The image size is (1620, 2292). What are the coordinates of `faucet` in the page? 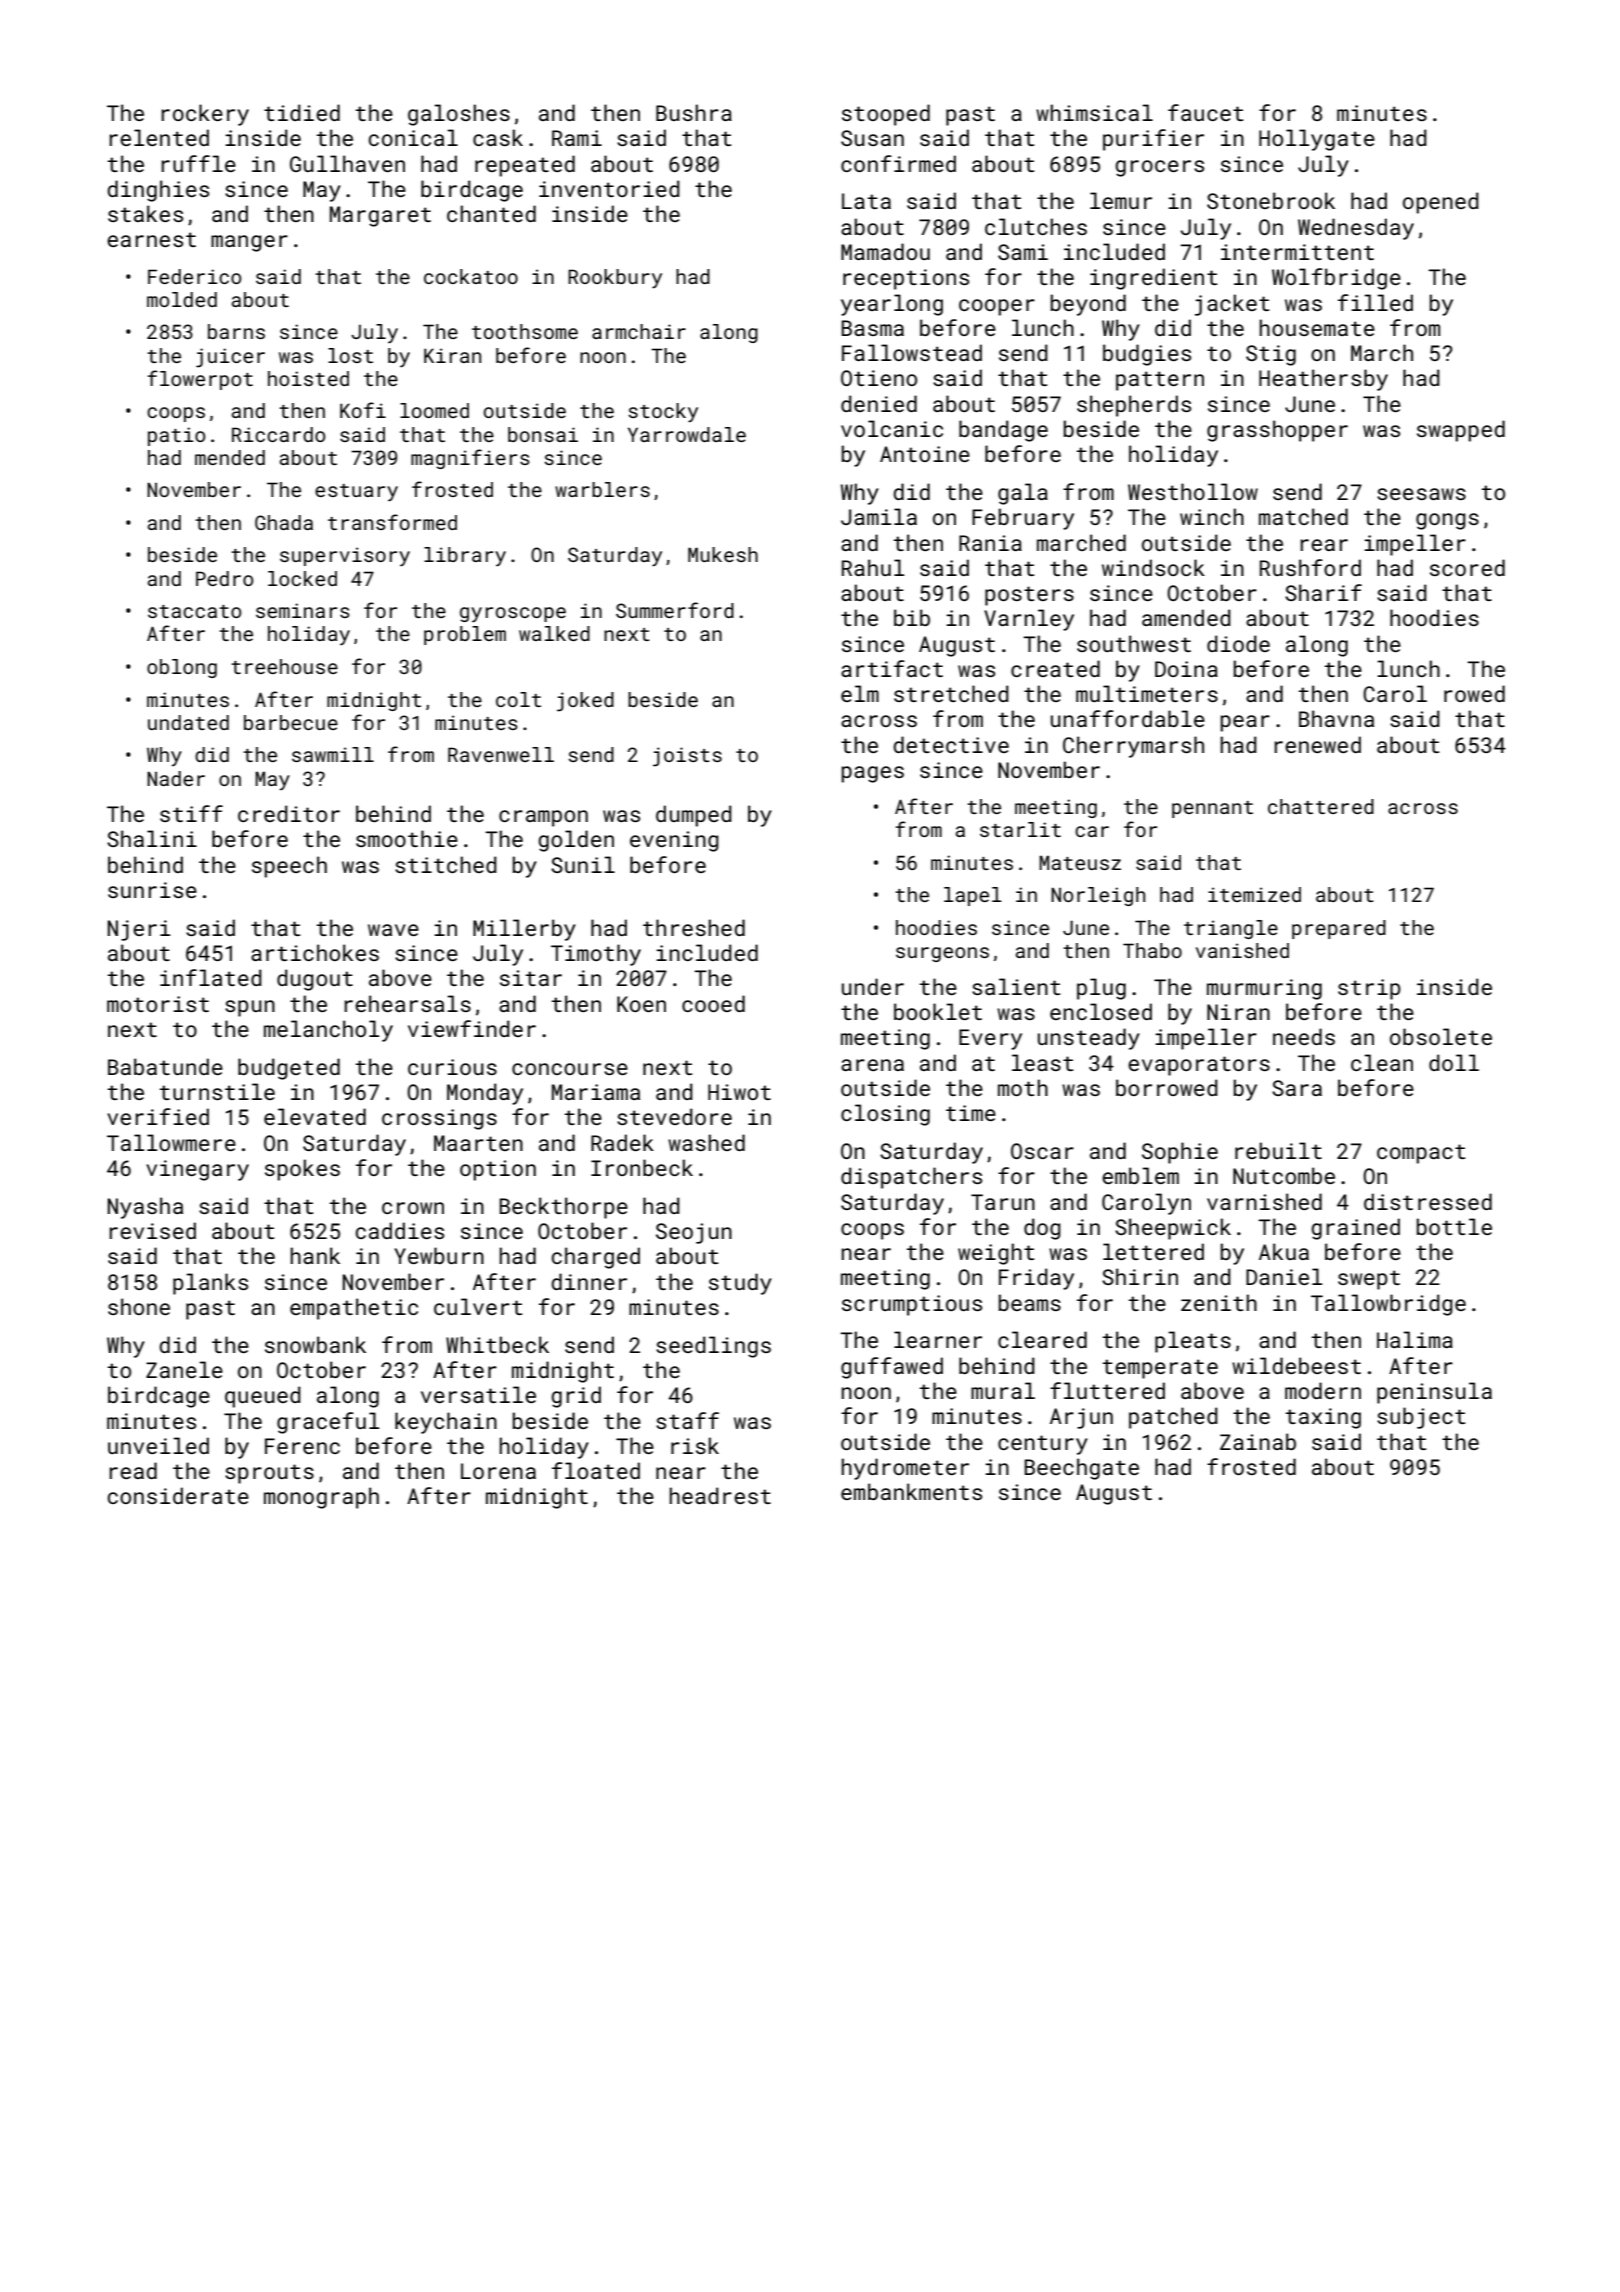 It's located at (1206, 112).
